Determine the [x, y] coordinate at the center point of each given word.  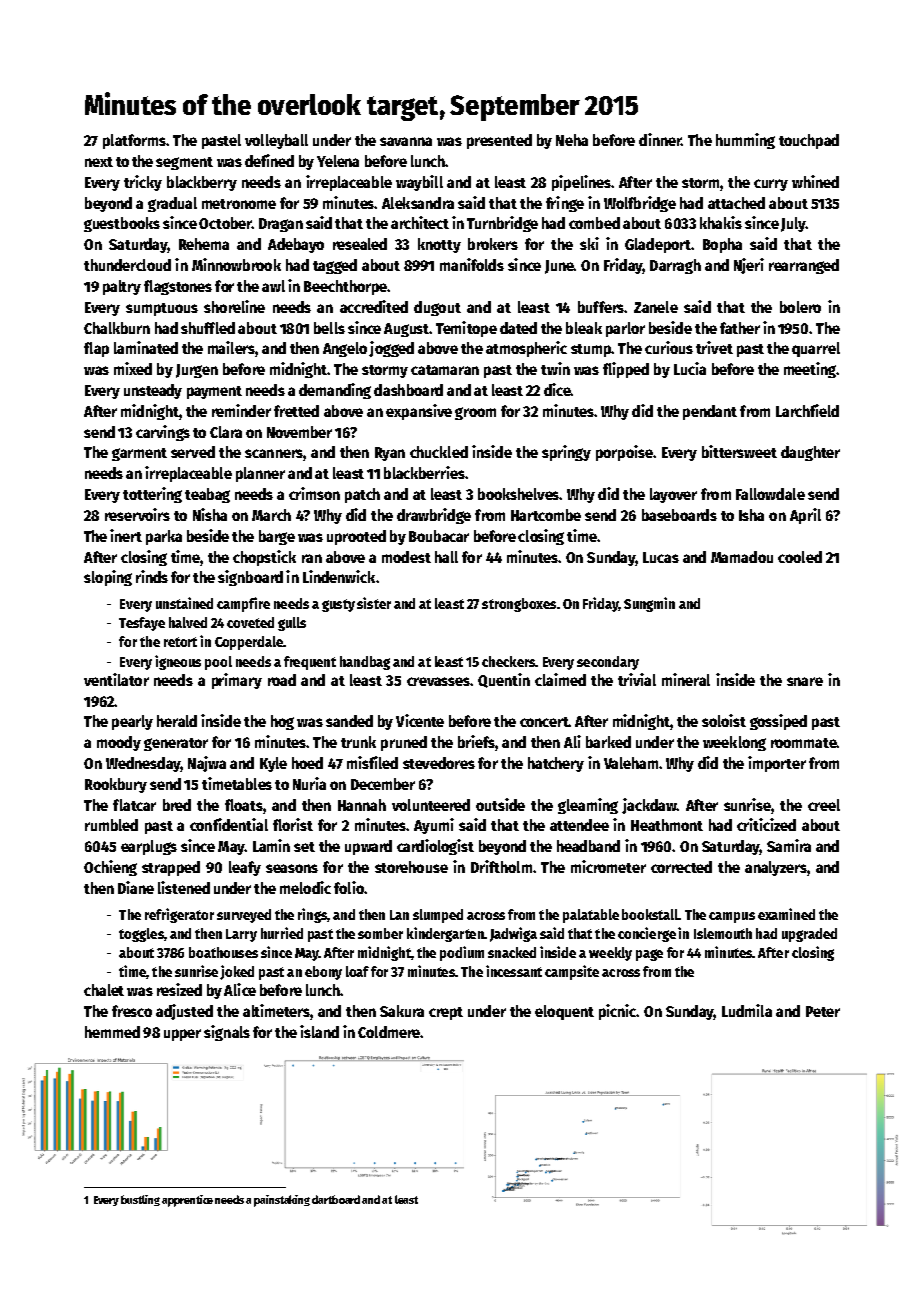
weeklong [734, 743]
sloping [108, 578]
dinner [660, 139]
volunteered [431, 805]
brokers [493, 244]
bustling [140, 1200]
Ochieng [110, 868]
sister [374, 603]
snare [805, 681]
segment [184, 163]
